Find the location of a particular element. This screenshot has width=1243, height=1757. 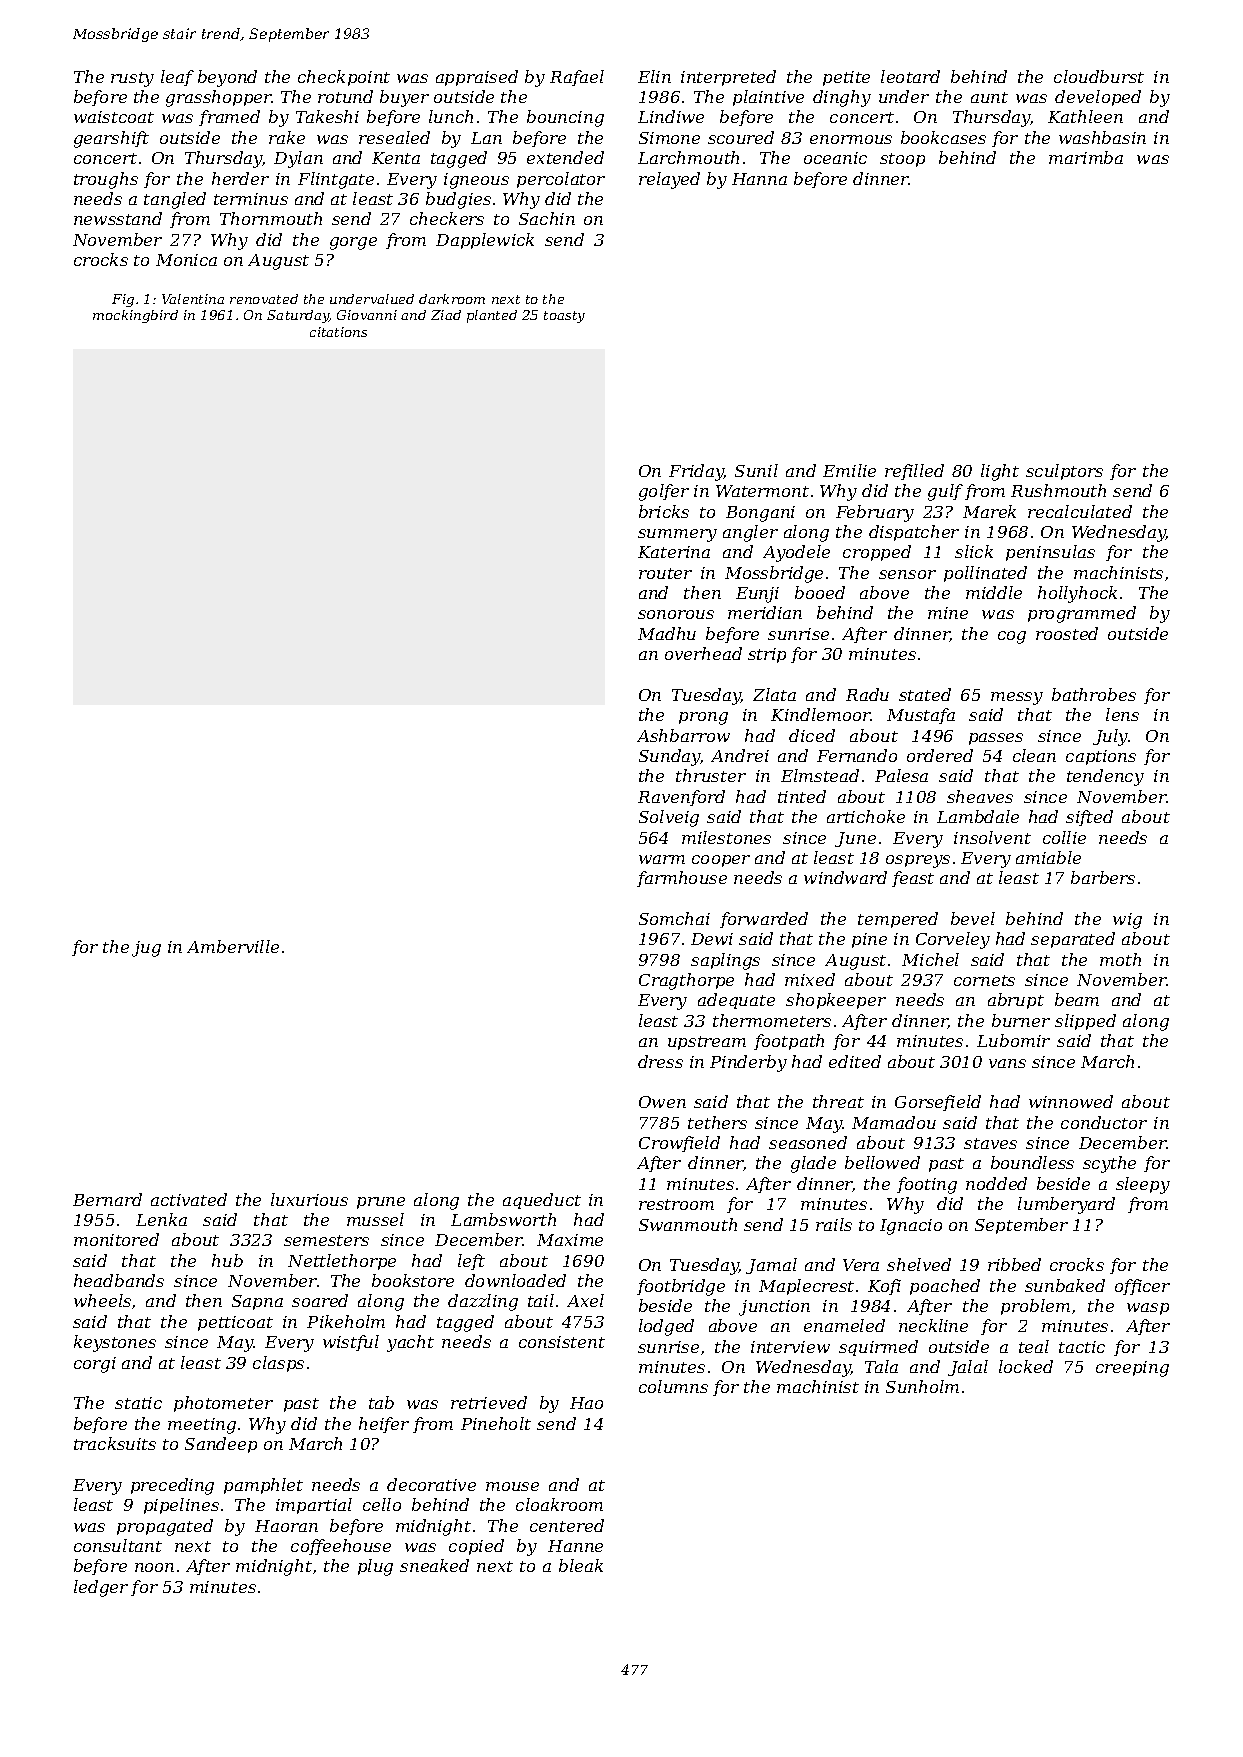

cloudburst is located at coordinates (1099, 76).
